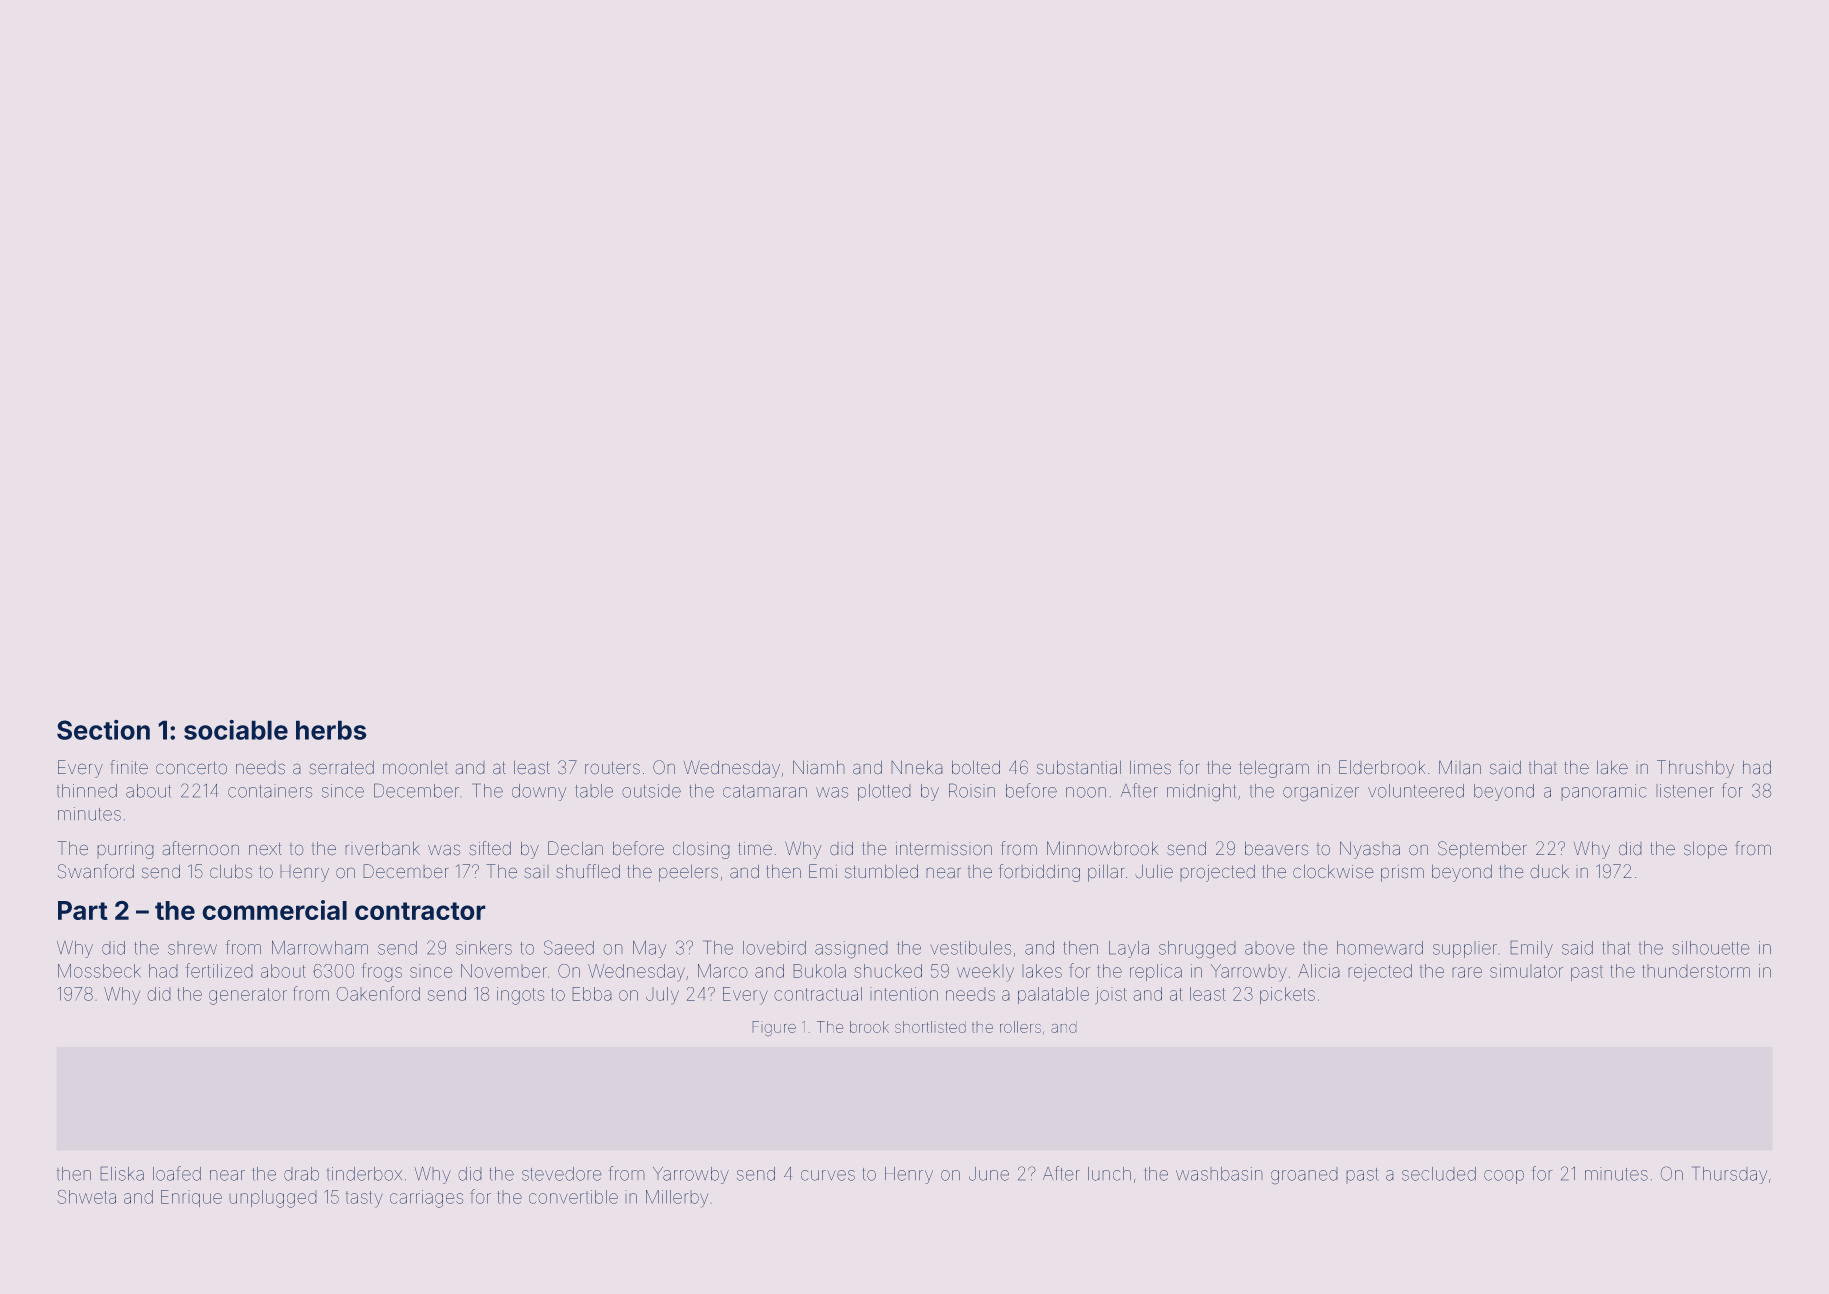 The width and height of the screenshot is (1829, 1294). What do you see at coordinates (426, 1199) in the screenshot?
I see `carriages` at bounding box center [426, 1199].
